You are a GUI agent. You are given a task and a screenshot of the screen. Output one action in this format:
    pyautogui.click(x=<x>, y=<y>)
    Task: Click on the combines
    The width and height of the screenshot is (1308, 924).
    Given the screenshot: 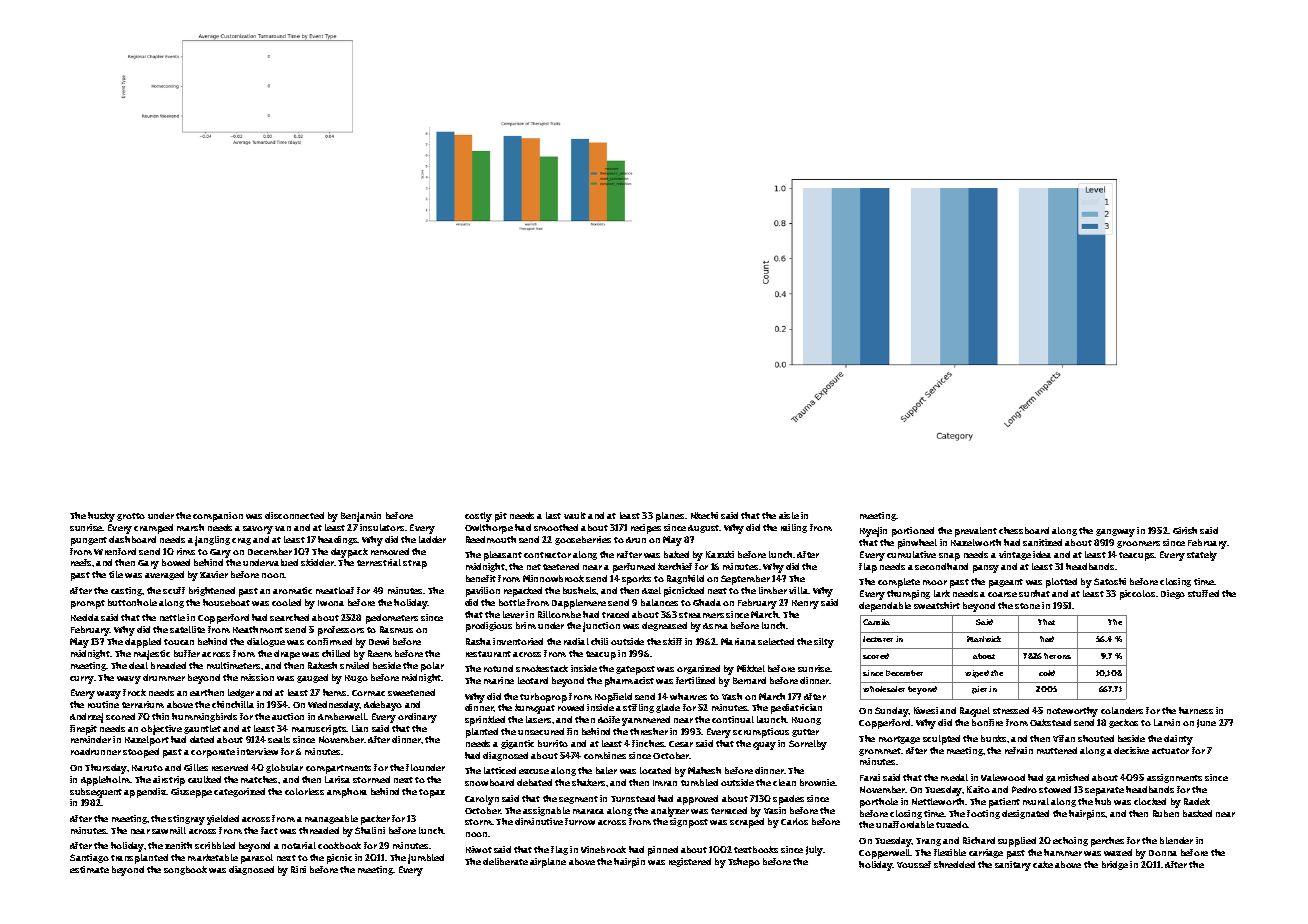 What is the action you would take?
    pyautogui.click(x=605, y=755)
